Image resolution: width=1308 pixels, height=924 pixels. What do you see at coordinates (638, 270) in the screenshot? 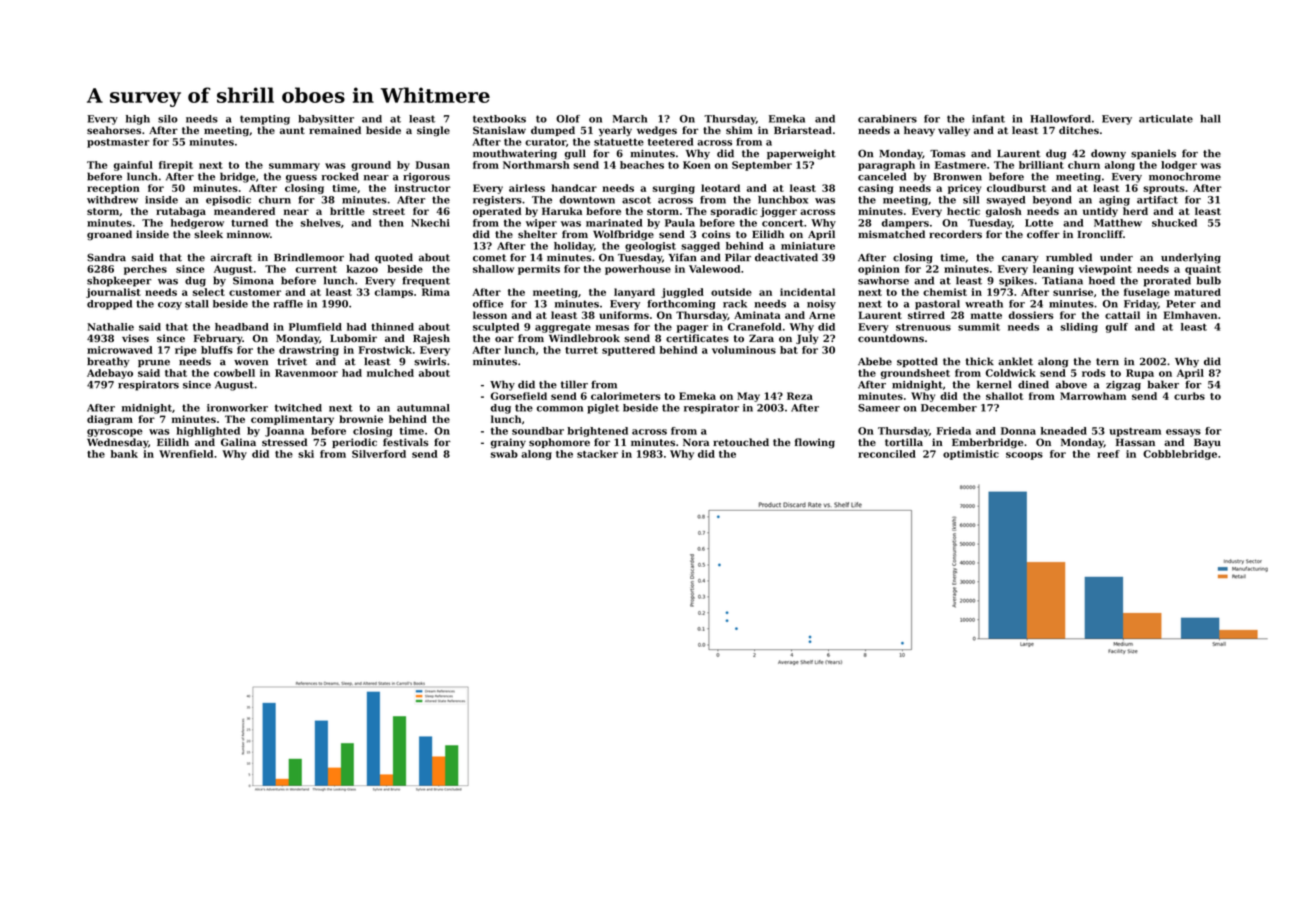
I see `powerhouse` at bounding box center [638, 270].
